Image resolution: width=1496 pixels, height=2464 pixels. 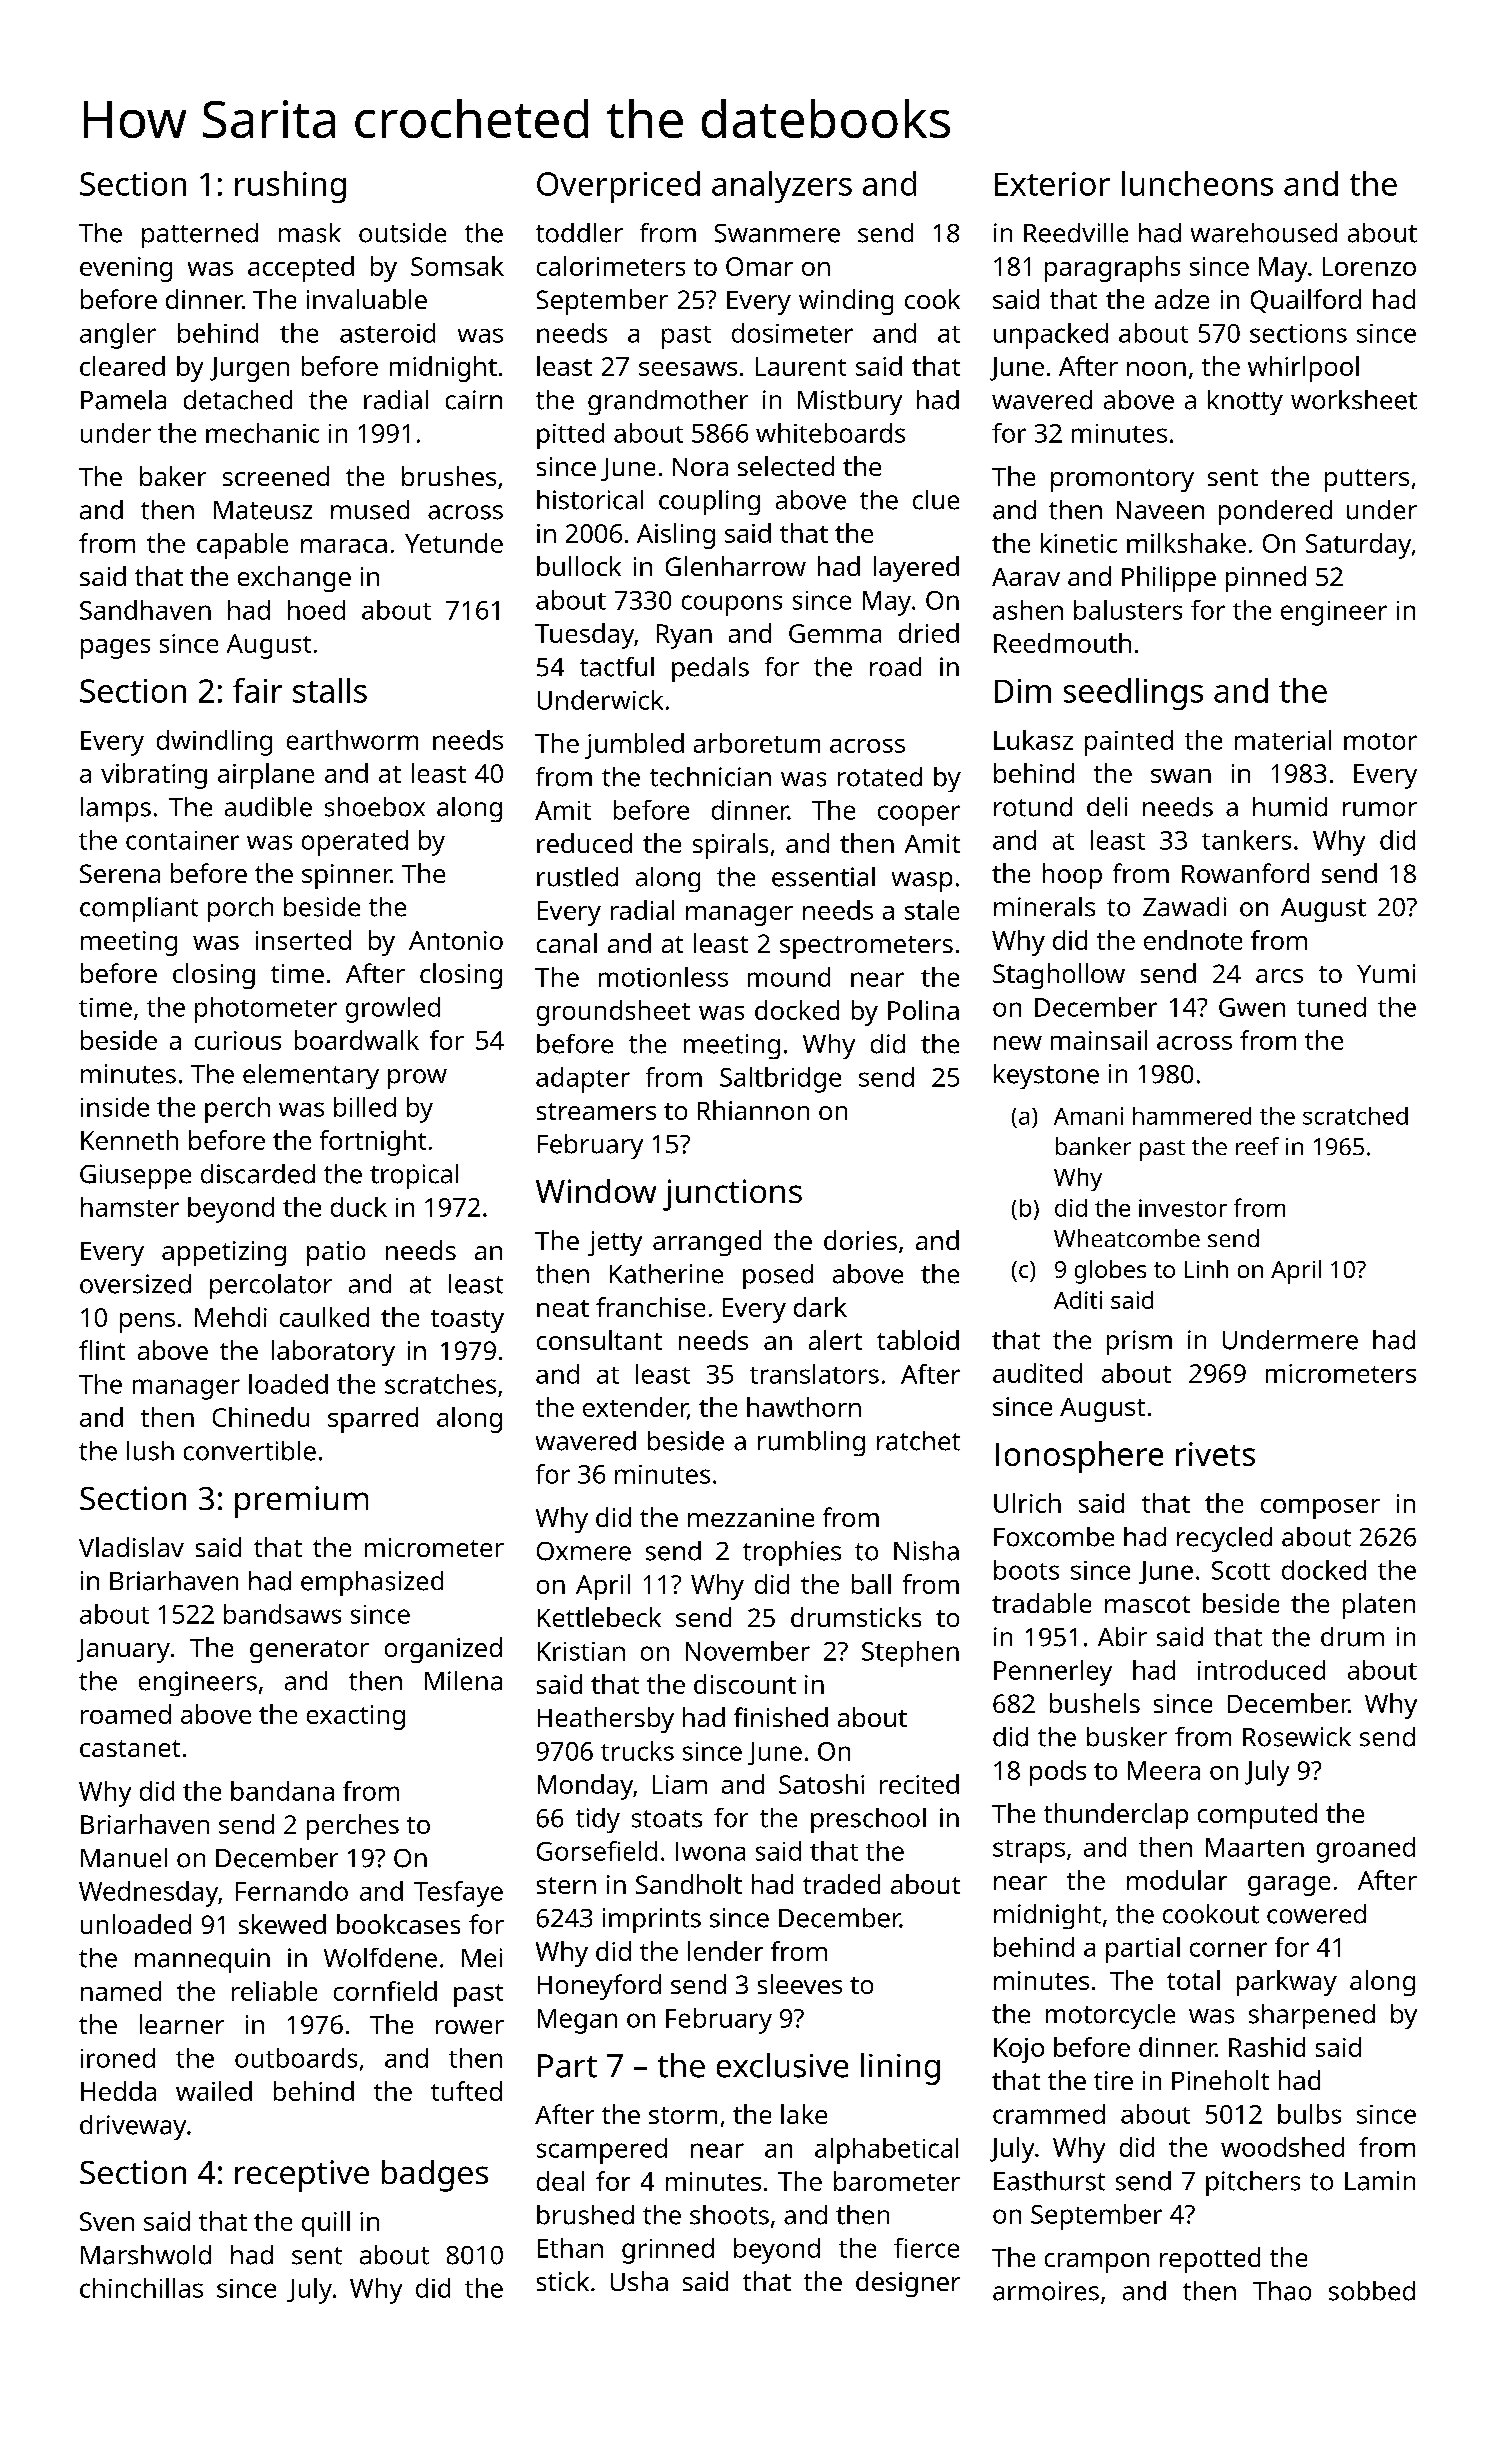 What do you see at coordinates (618, 187) in the screenshot?
I see `Overpriced` at bounding box center [618, 187].
